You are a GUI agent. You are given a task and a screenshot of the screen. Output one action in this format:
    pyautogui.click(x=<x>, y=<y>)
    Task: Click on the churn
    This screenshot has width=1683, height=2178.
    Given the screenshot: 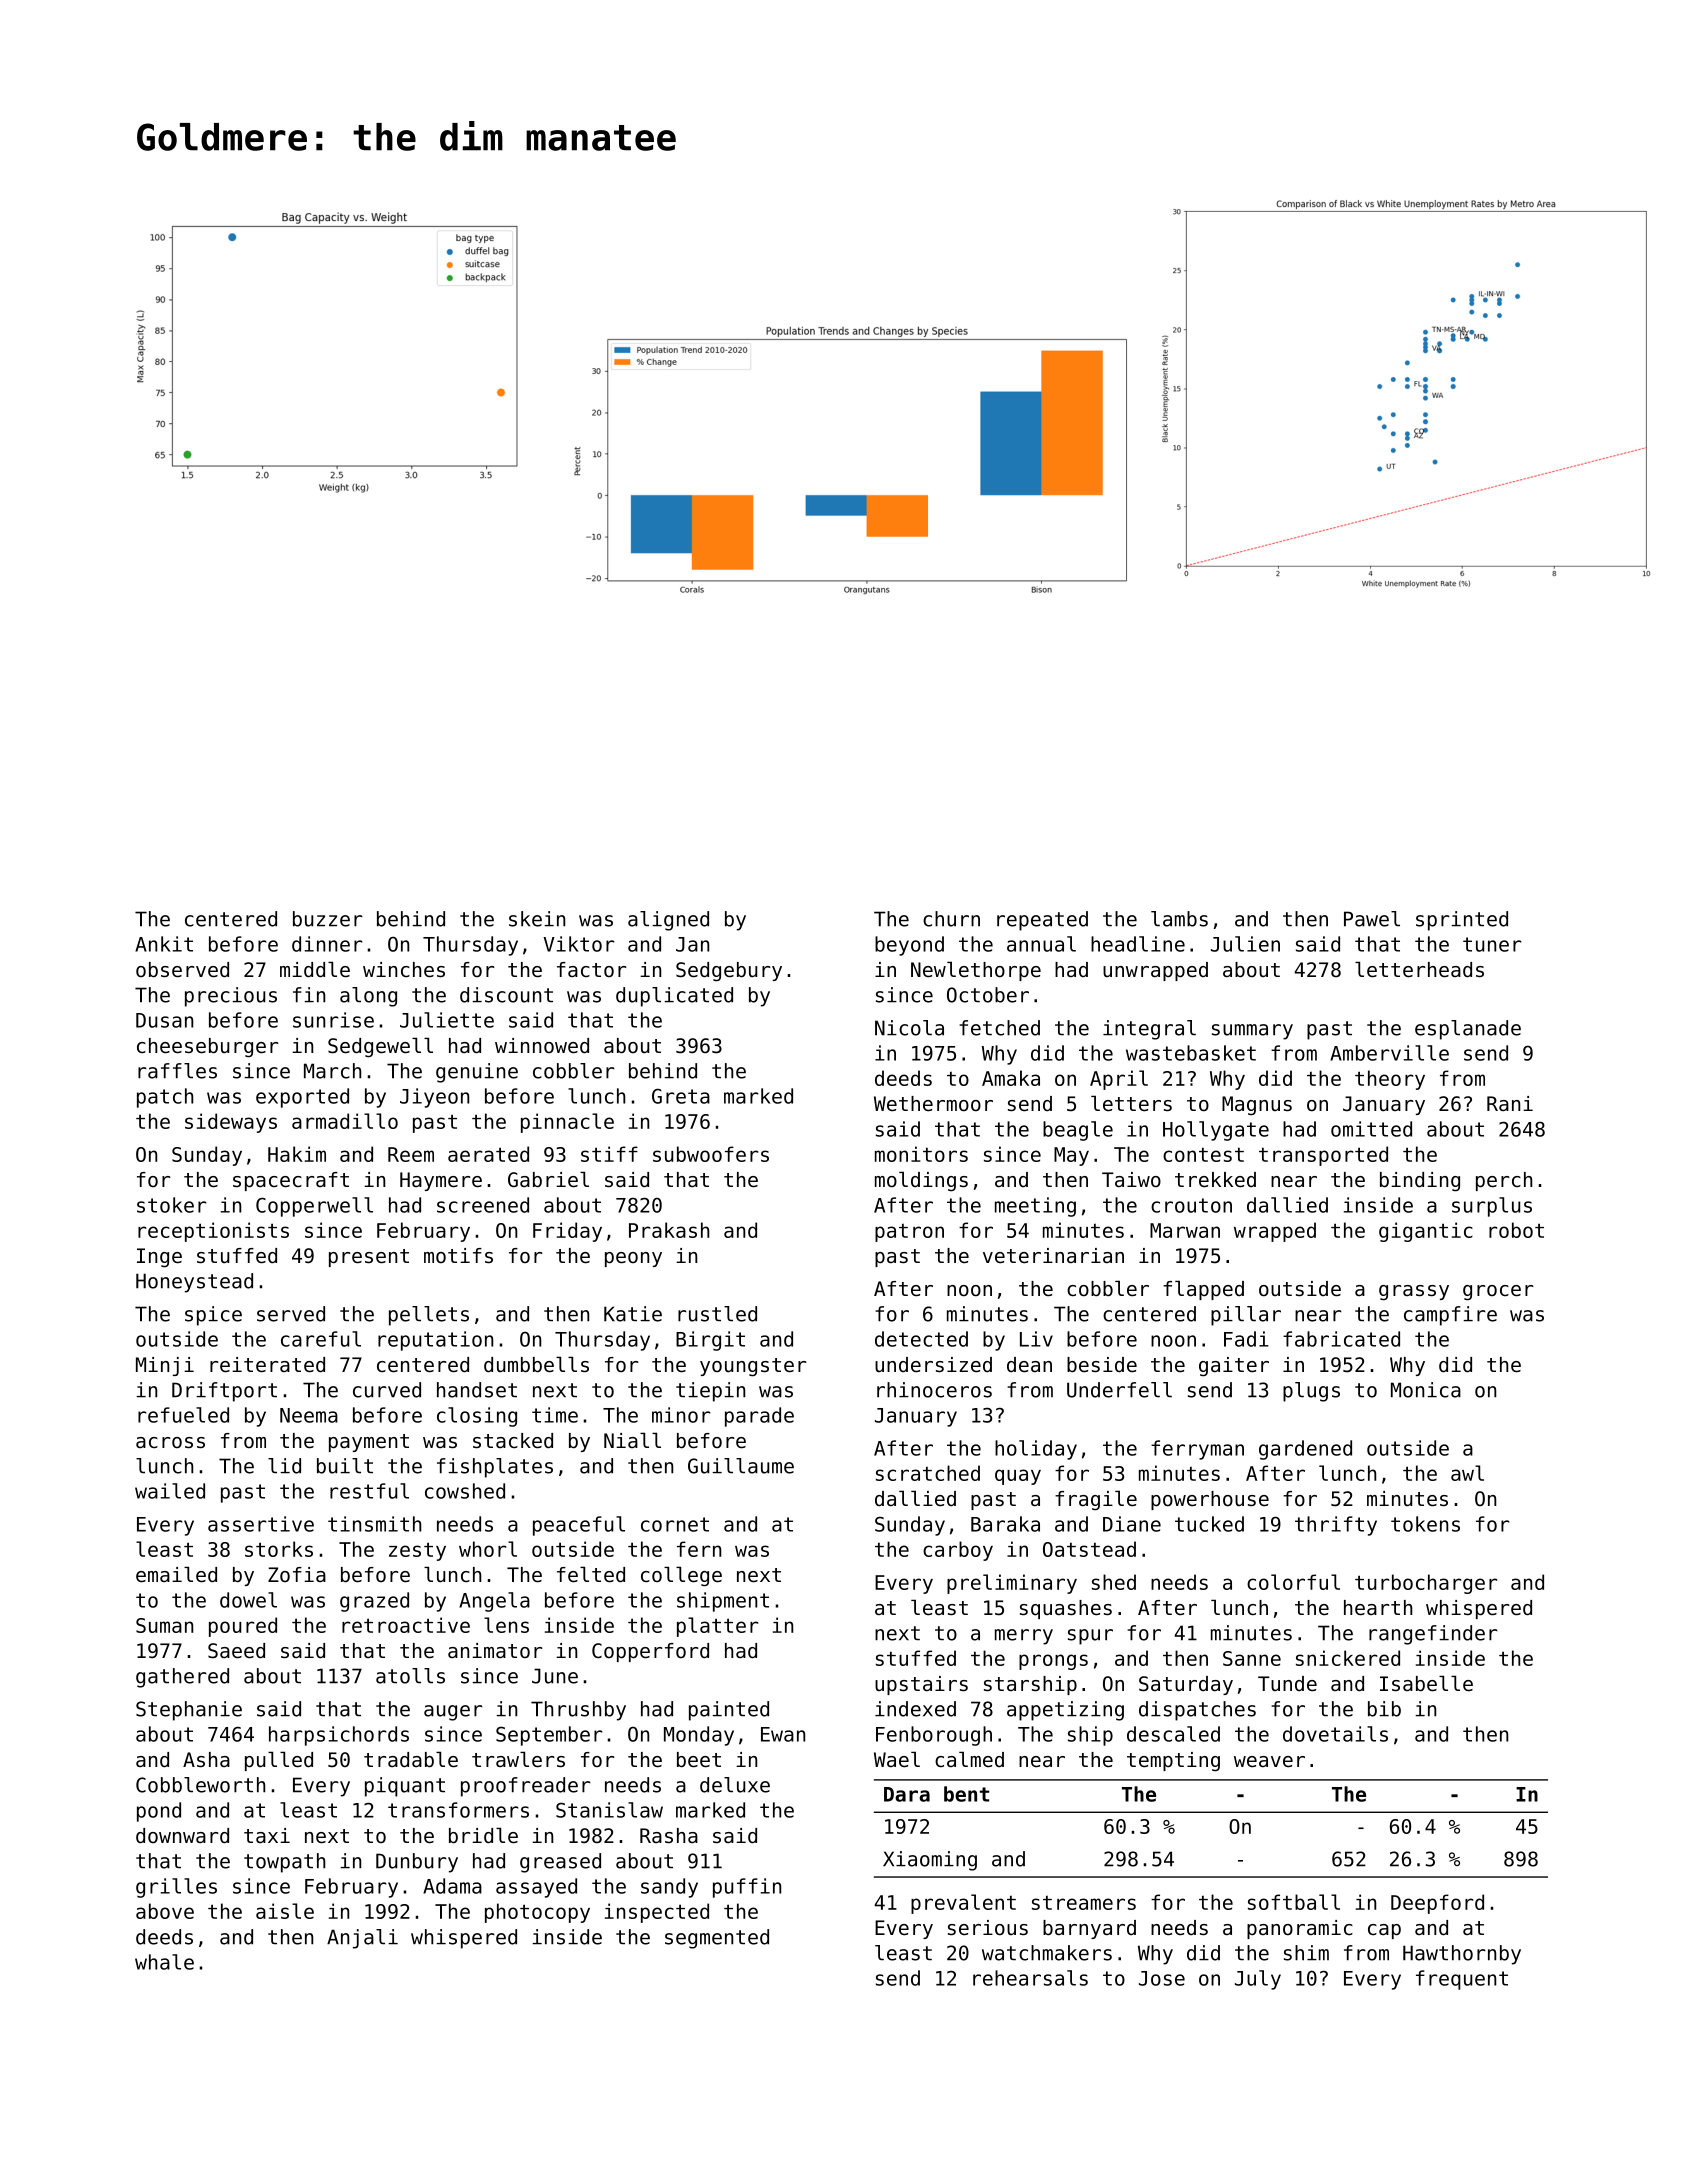 What is the action you would take?
    pyautogui.click(x=951, y=919)
